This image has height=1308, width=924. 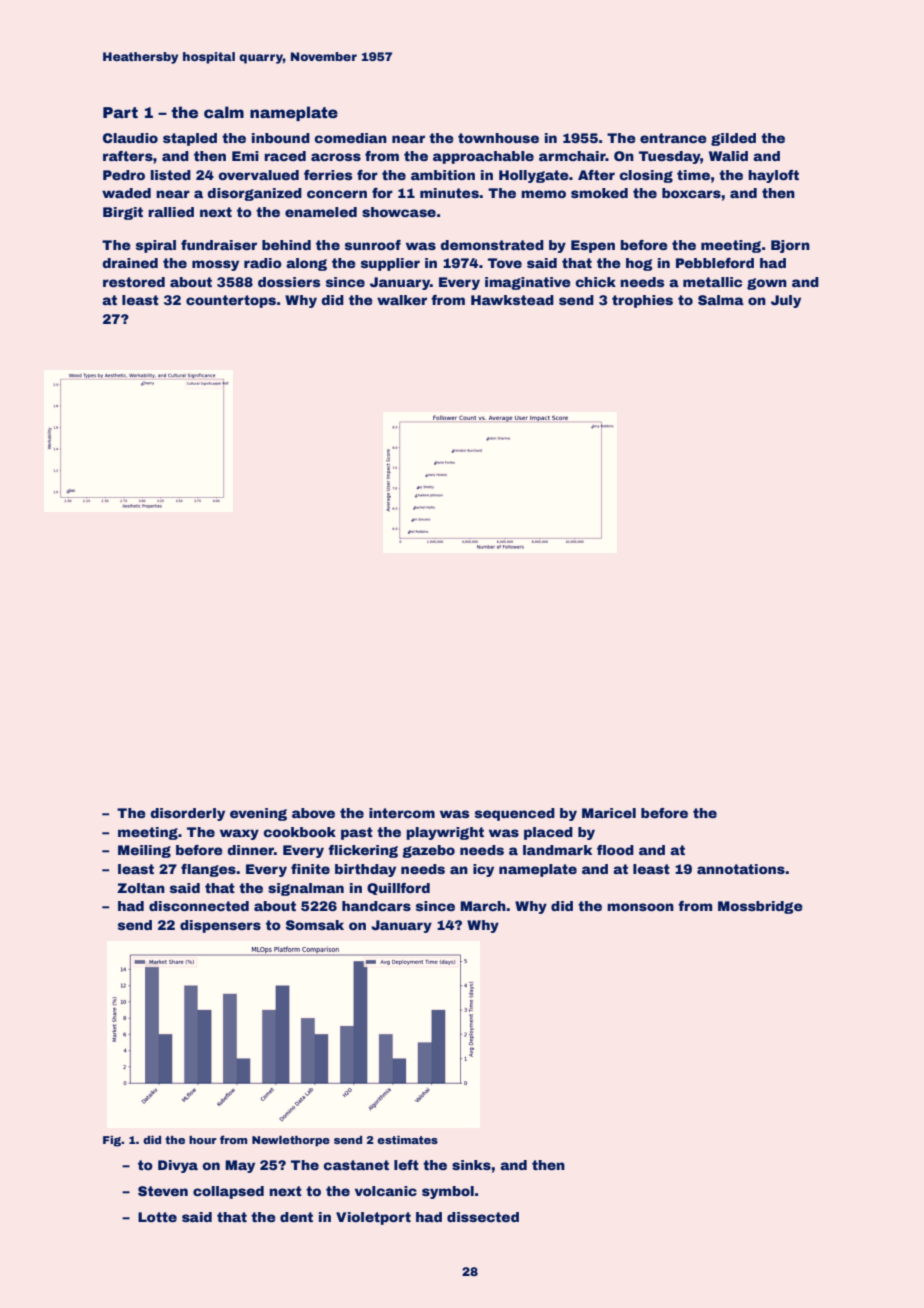 What do you see at coordinates (483, 1217) in the image?
I see `dissected` at bounding box center [483, 1217].
